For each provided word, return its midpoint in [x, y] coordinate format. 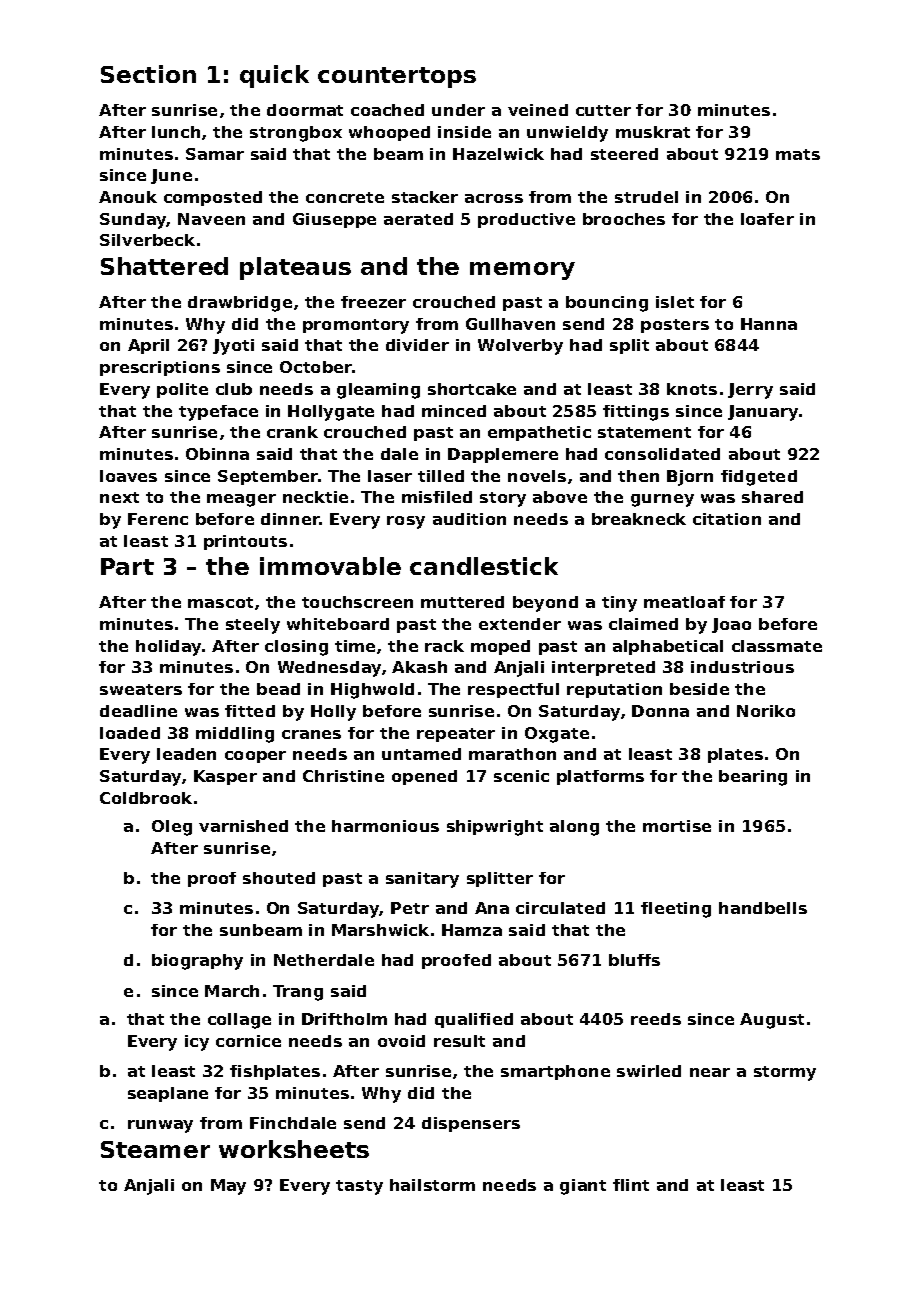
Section [148, 74]
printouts [245, 542]
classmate [777, 646]
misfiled [437, 497]
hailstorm [432, 1185]
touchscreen [357, 602]
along [574, 828]
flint [631, 1185]
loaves [128, 476]
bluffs [634, 960]
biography [197, 962]
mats [798, 154]
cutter [603, 110]
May [228, 1187]
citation [727, 519]
